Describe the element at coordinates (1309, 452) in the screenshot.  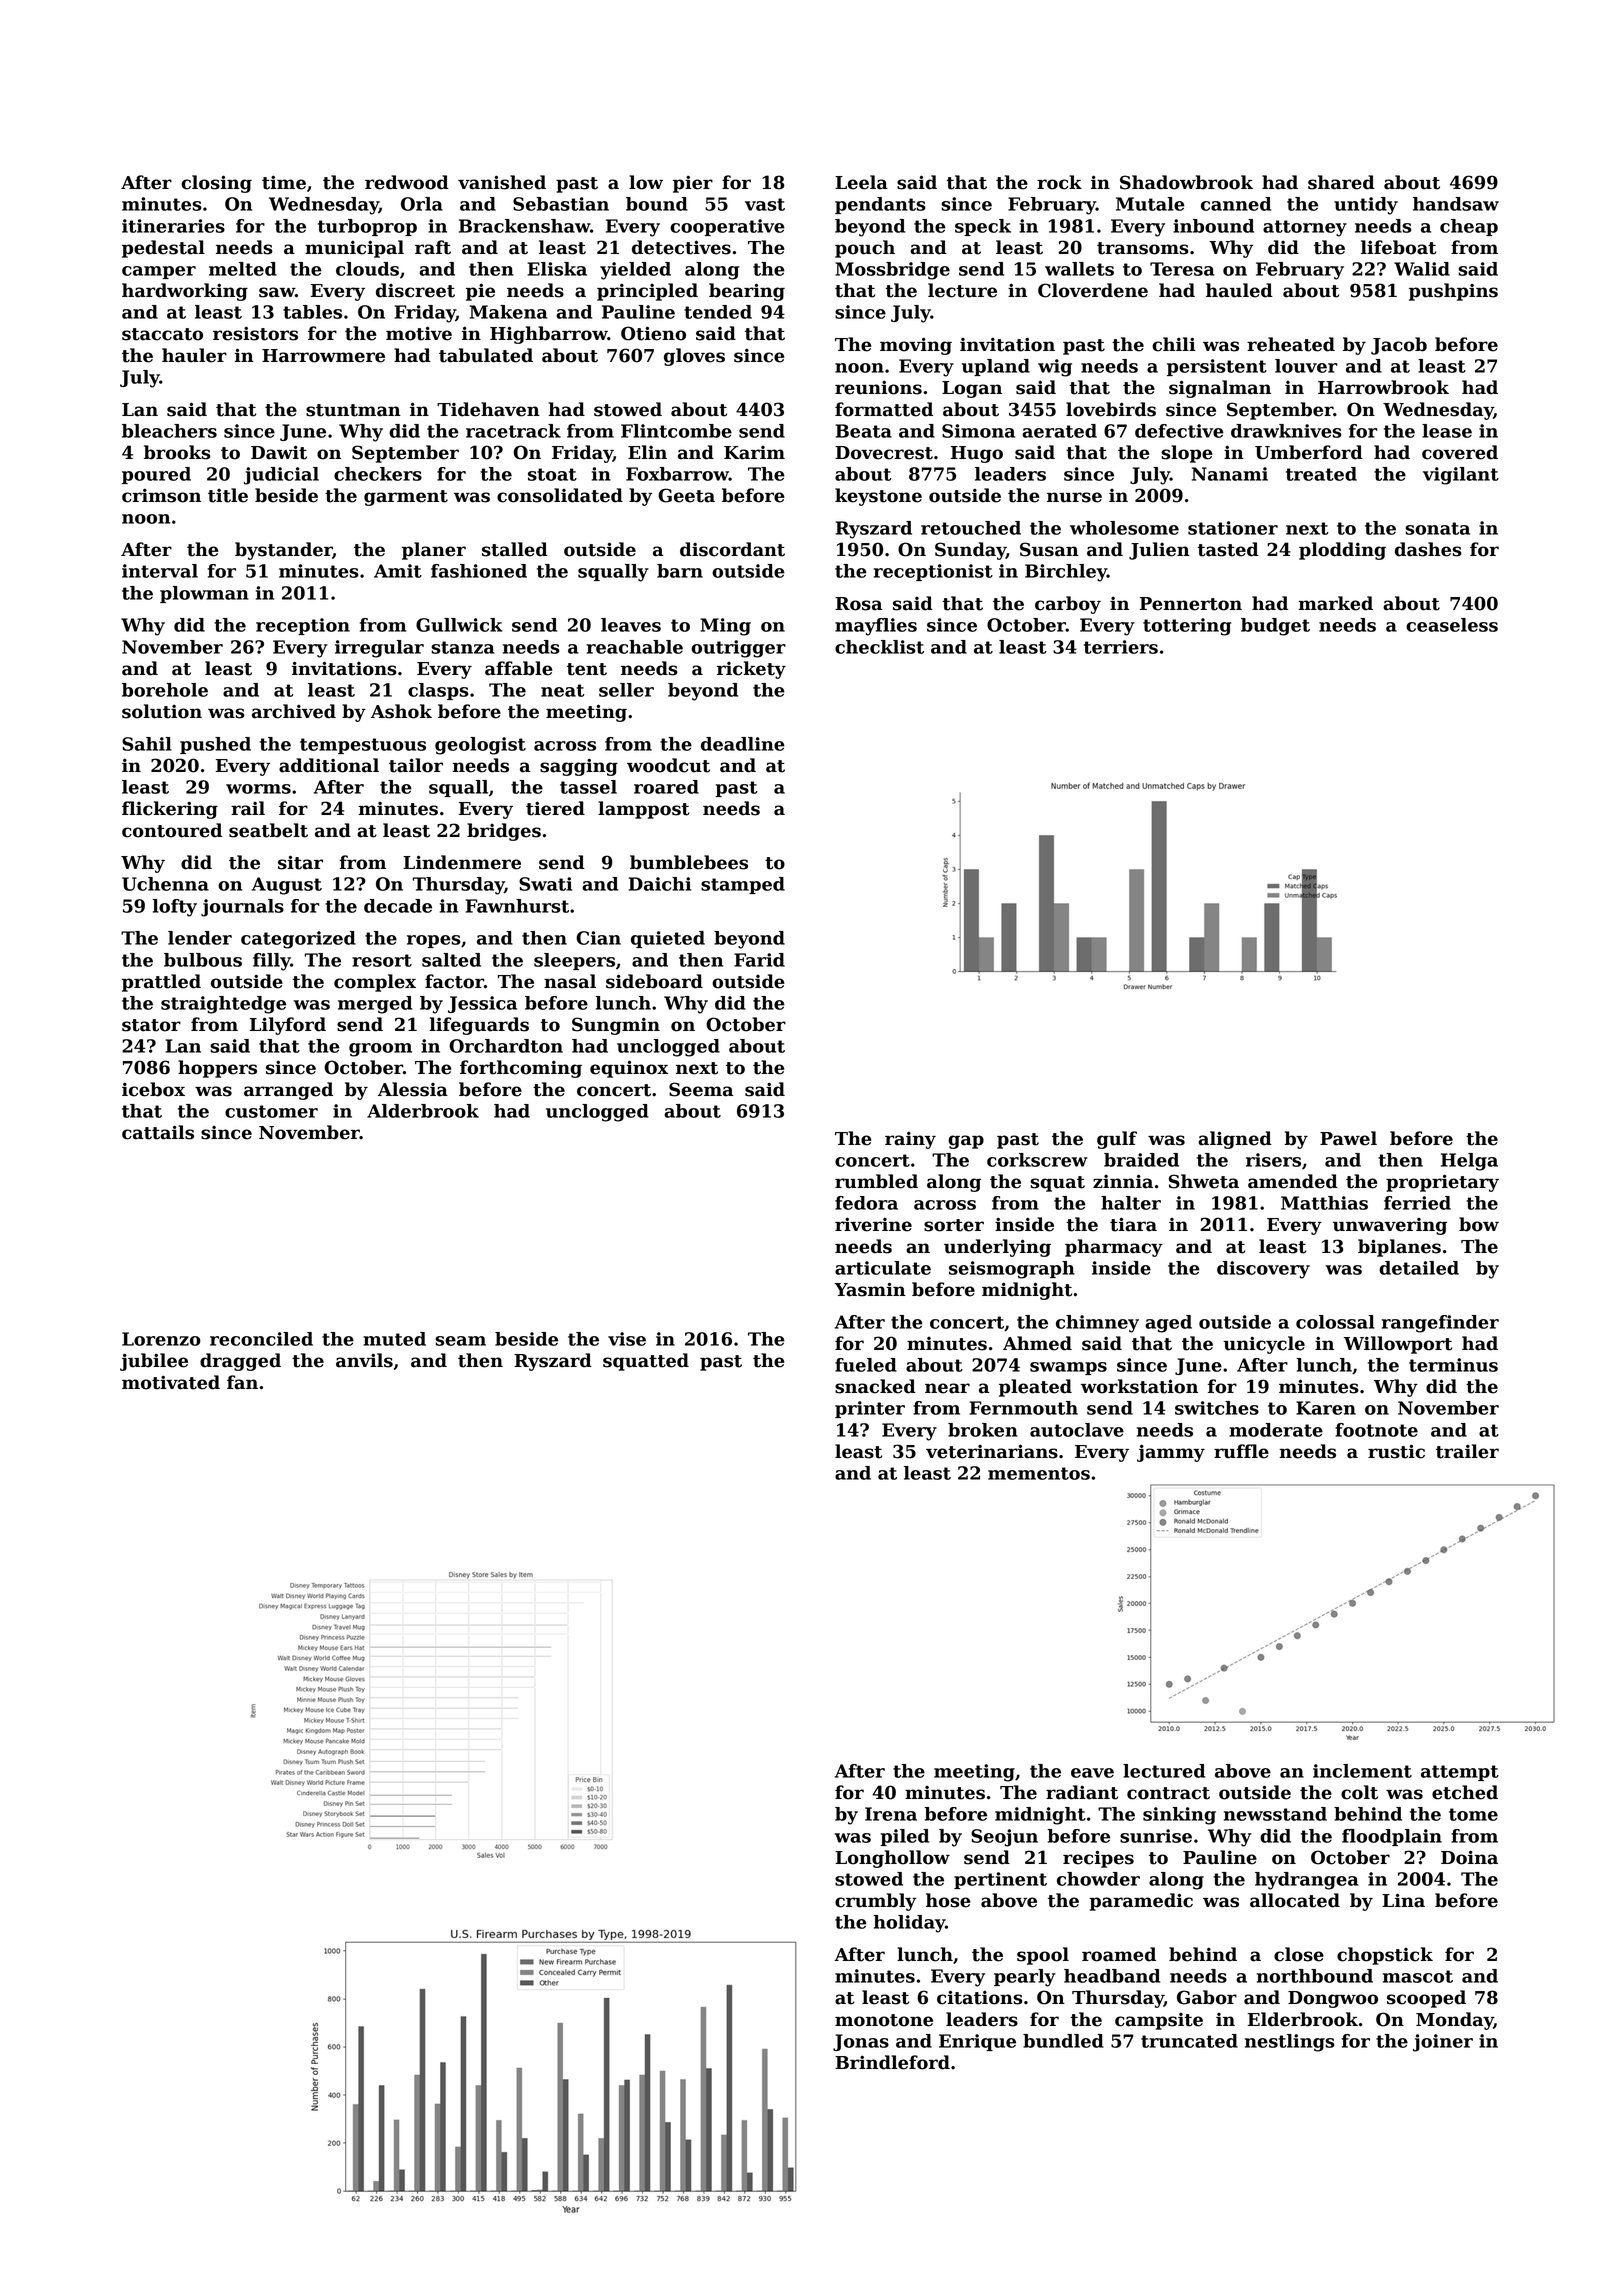
I see `Umberford` at that location.
